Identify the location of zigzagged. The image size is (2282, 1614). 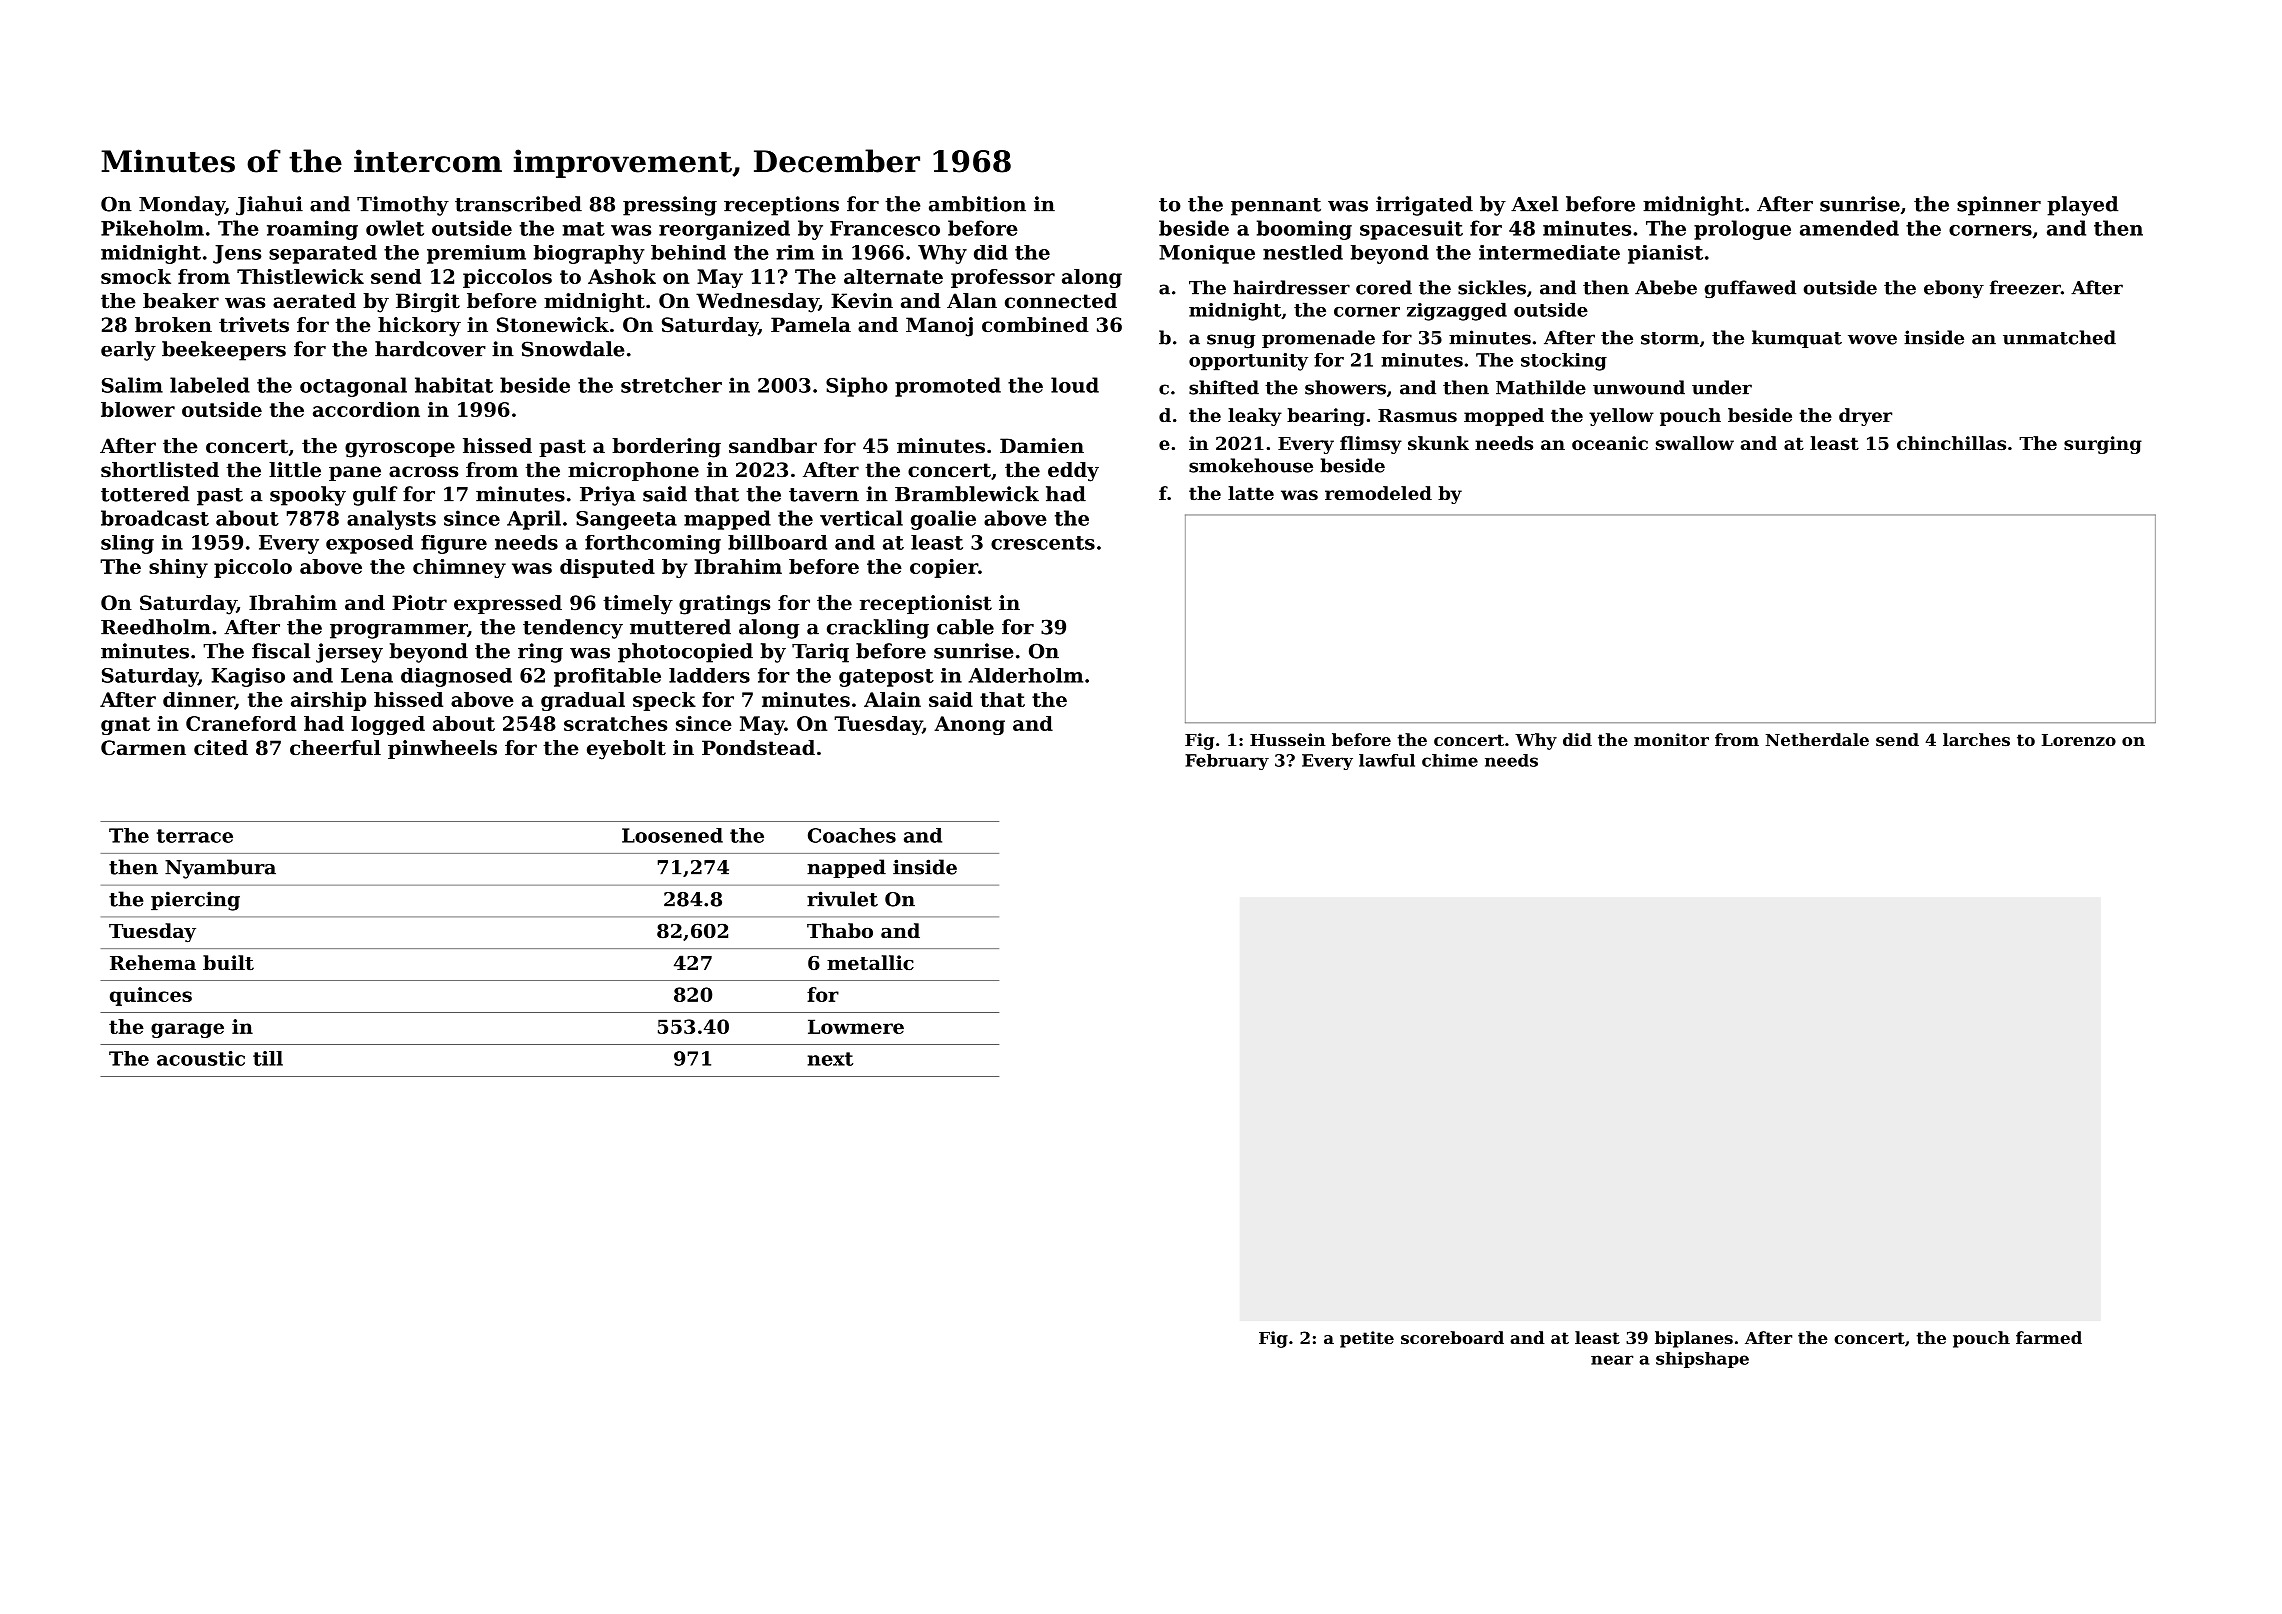
(1457, 312).
